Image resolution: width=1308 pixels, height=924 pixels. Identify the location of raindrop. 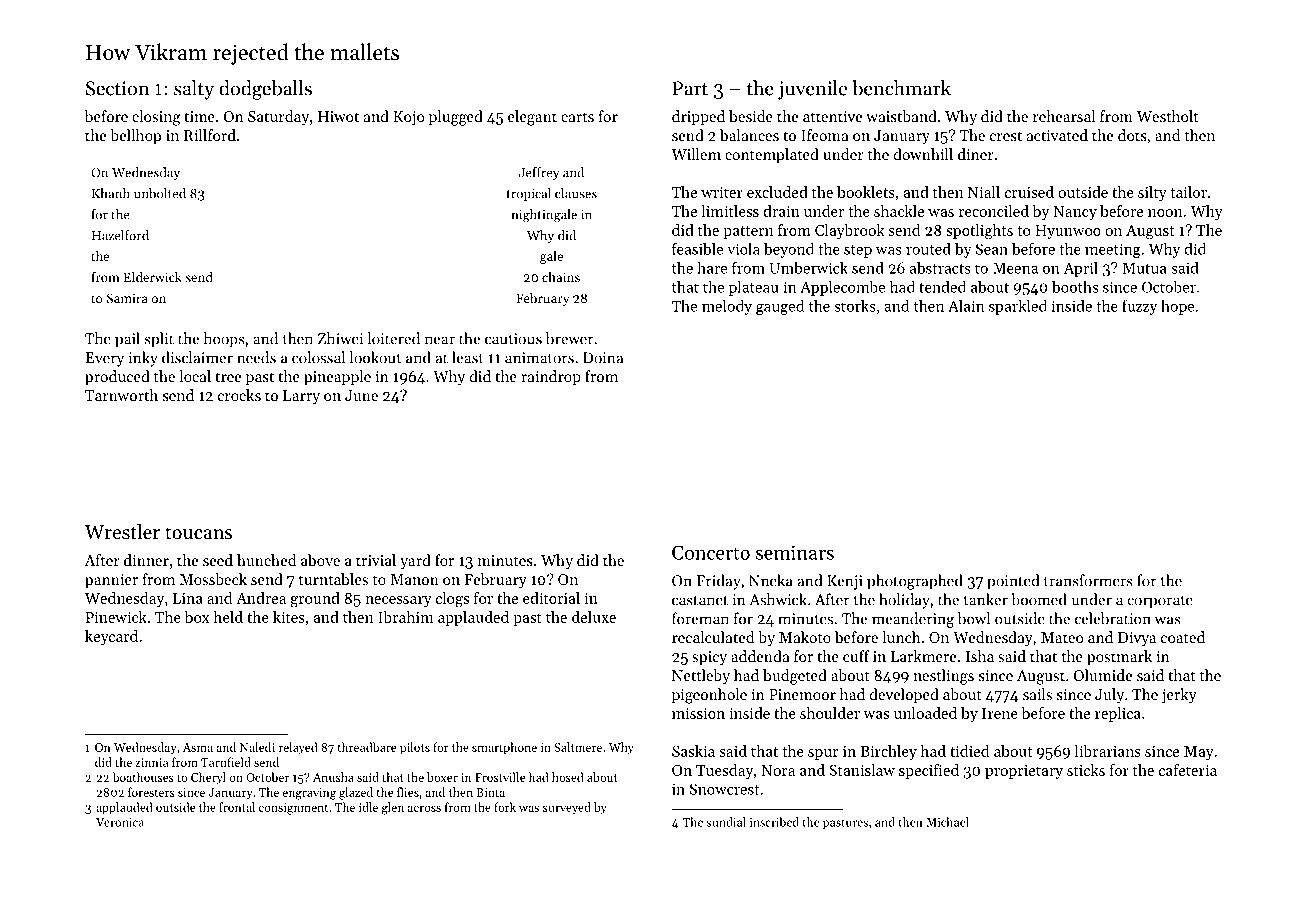
(551, 377).
